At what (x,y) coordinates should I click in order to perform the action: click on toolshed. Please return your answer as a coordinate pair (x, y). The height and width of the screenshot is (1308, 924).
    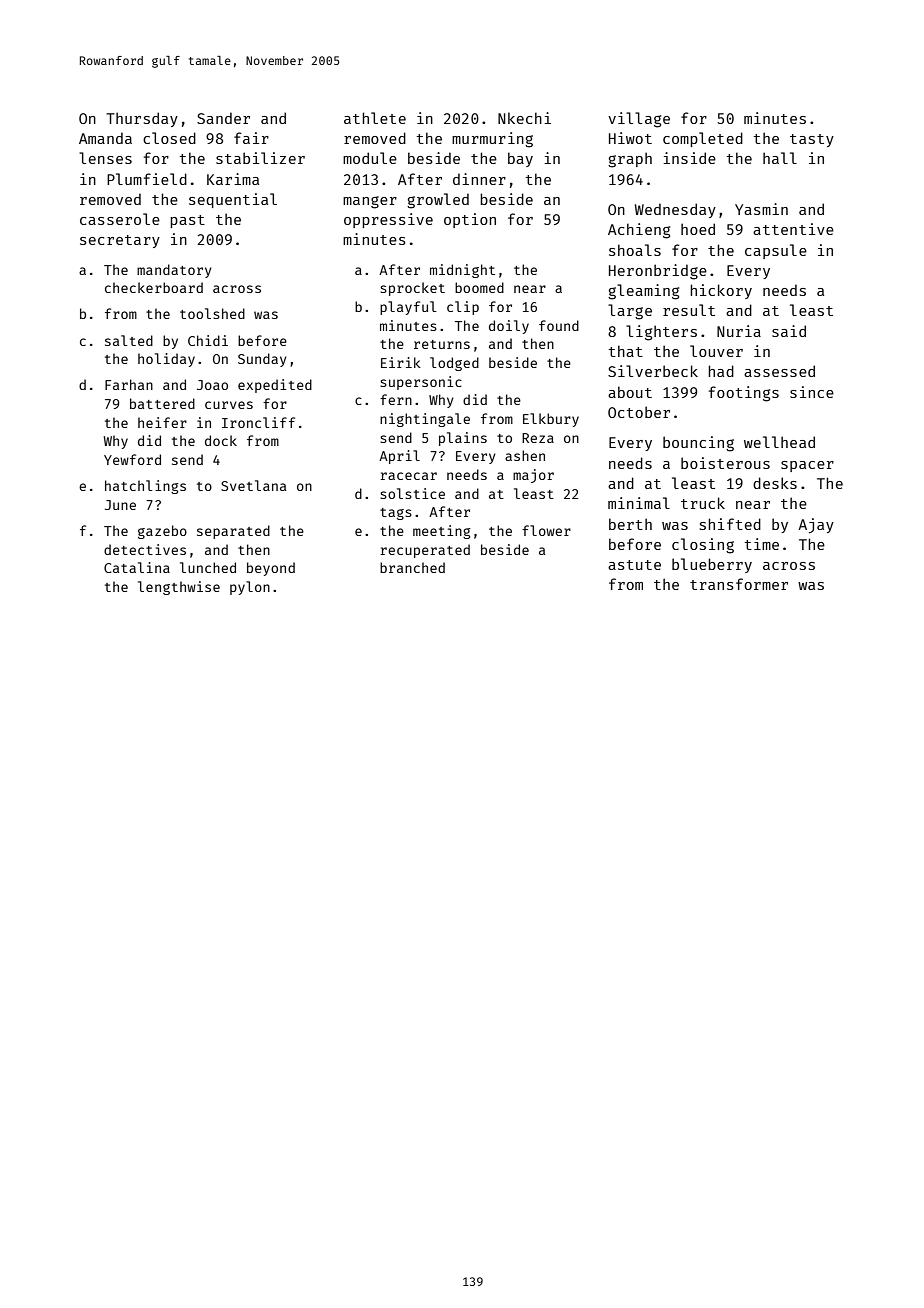
    Looking at the image, I should click on (212, 313).
